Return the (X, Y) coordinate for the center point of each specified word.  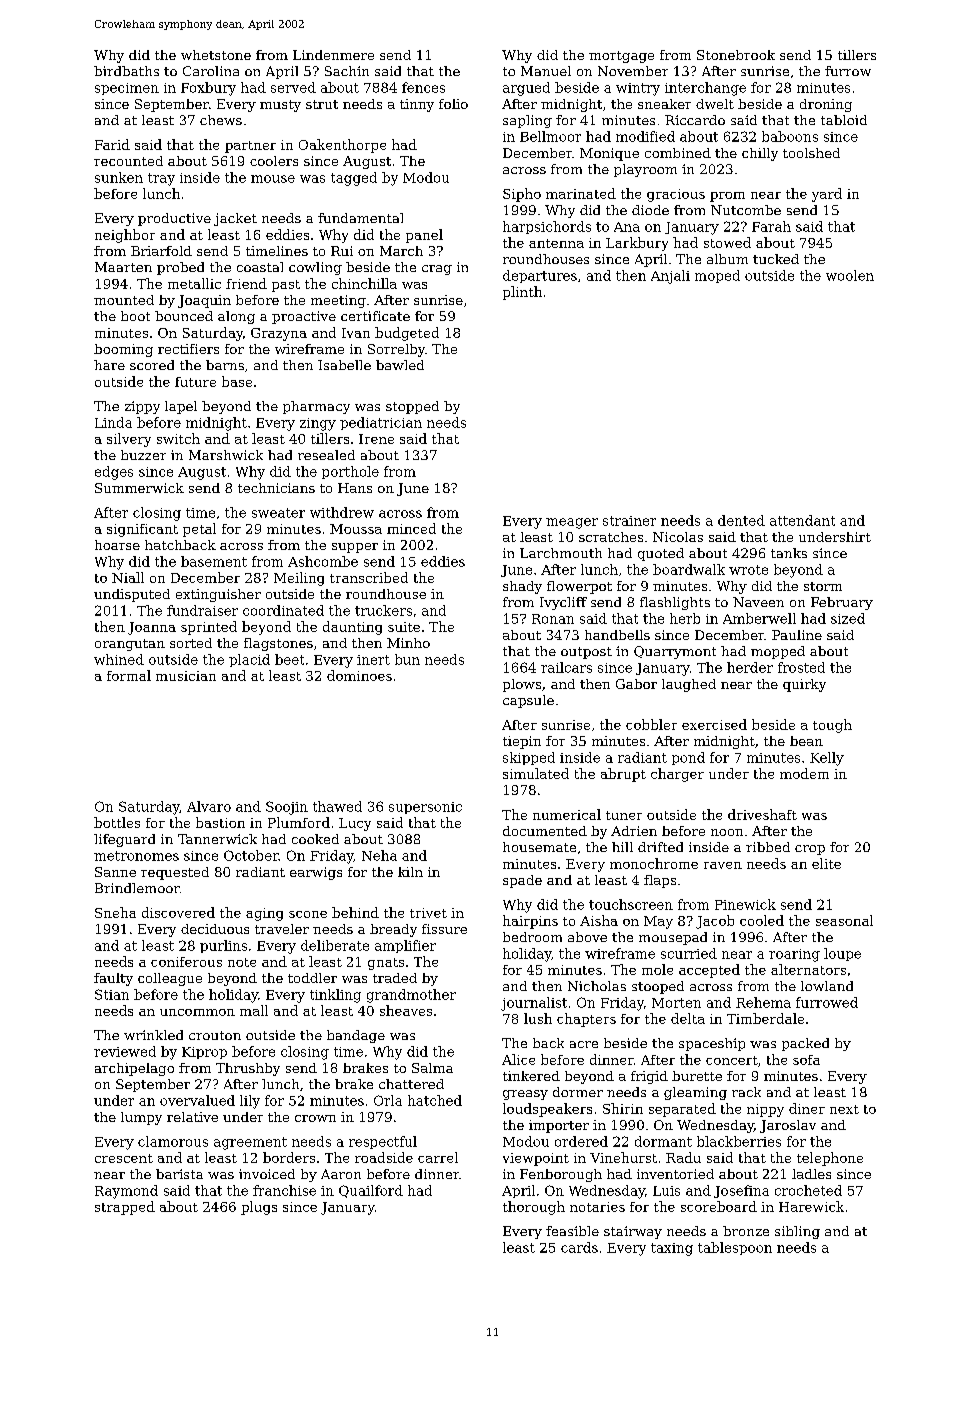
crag (437, 270)
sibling (797, 1232)
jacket (235, 219)
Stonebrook (736, 55)
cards (579, 1247)
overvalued (197, 1100)
